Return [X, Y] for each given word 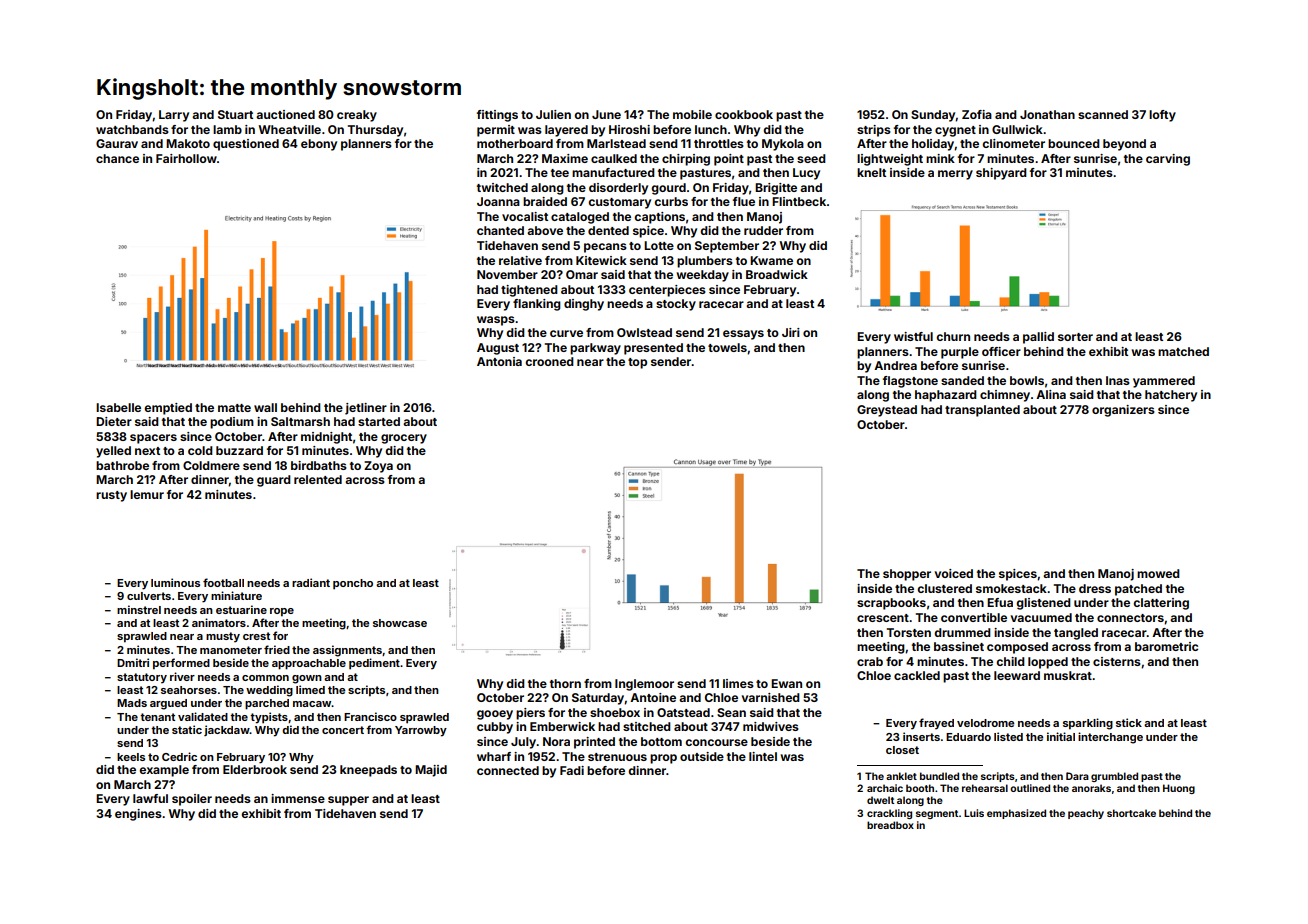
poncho [353, 584]
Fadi [572, 770]
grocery [404, 439]
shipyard [1001, 174]
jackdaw [227, 730]
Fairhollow [186, 158]
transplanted [982, 411]
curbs [671, 201]
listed [1008, 736]
